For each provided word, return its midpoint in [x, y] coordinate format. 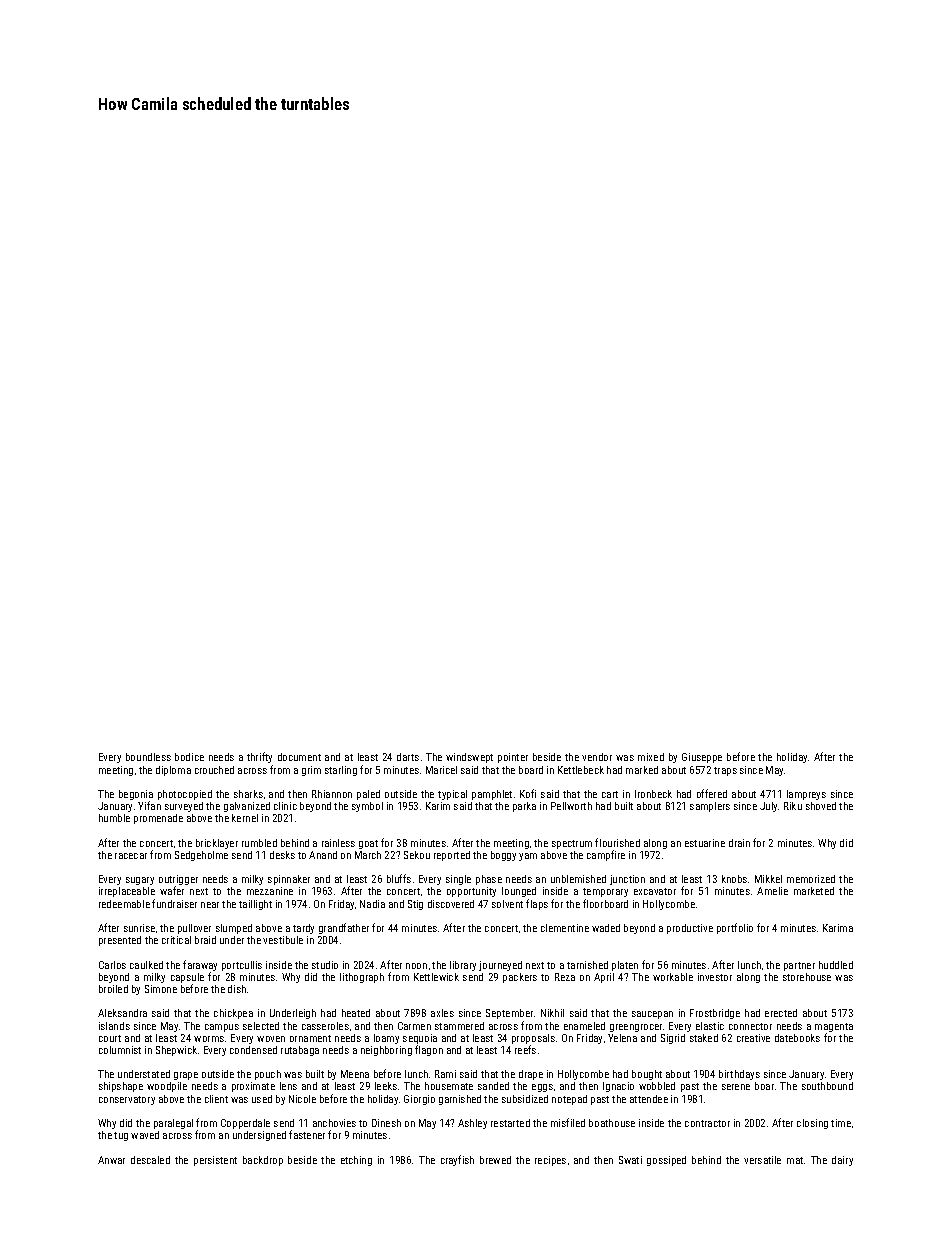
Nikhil [552, 1013]
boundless [148, 757]
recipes [550, 1161]
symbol [367, 807]
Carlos [112, 965]
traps [725, 771]
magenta [834, 1027]
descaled [150, 1160]
